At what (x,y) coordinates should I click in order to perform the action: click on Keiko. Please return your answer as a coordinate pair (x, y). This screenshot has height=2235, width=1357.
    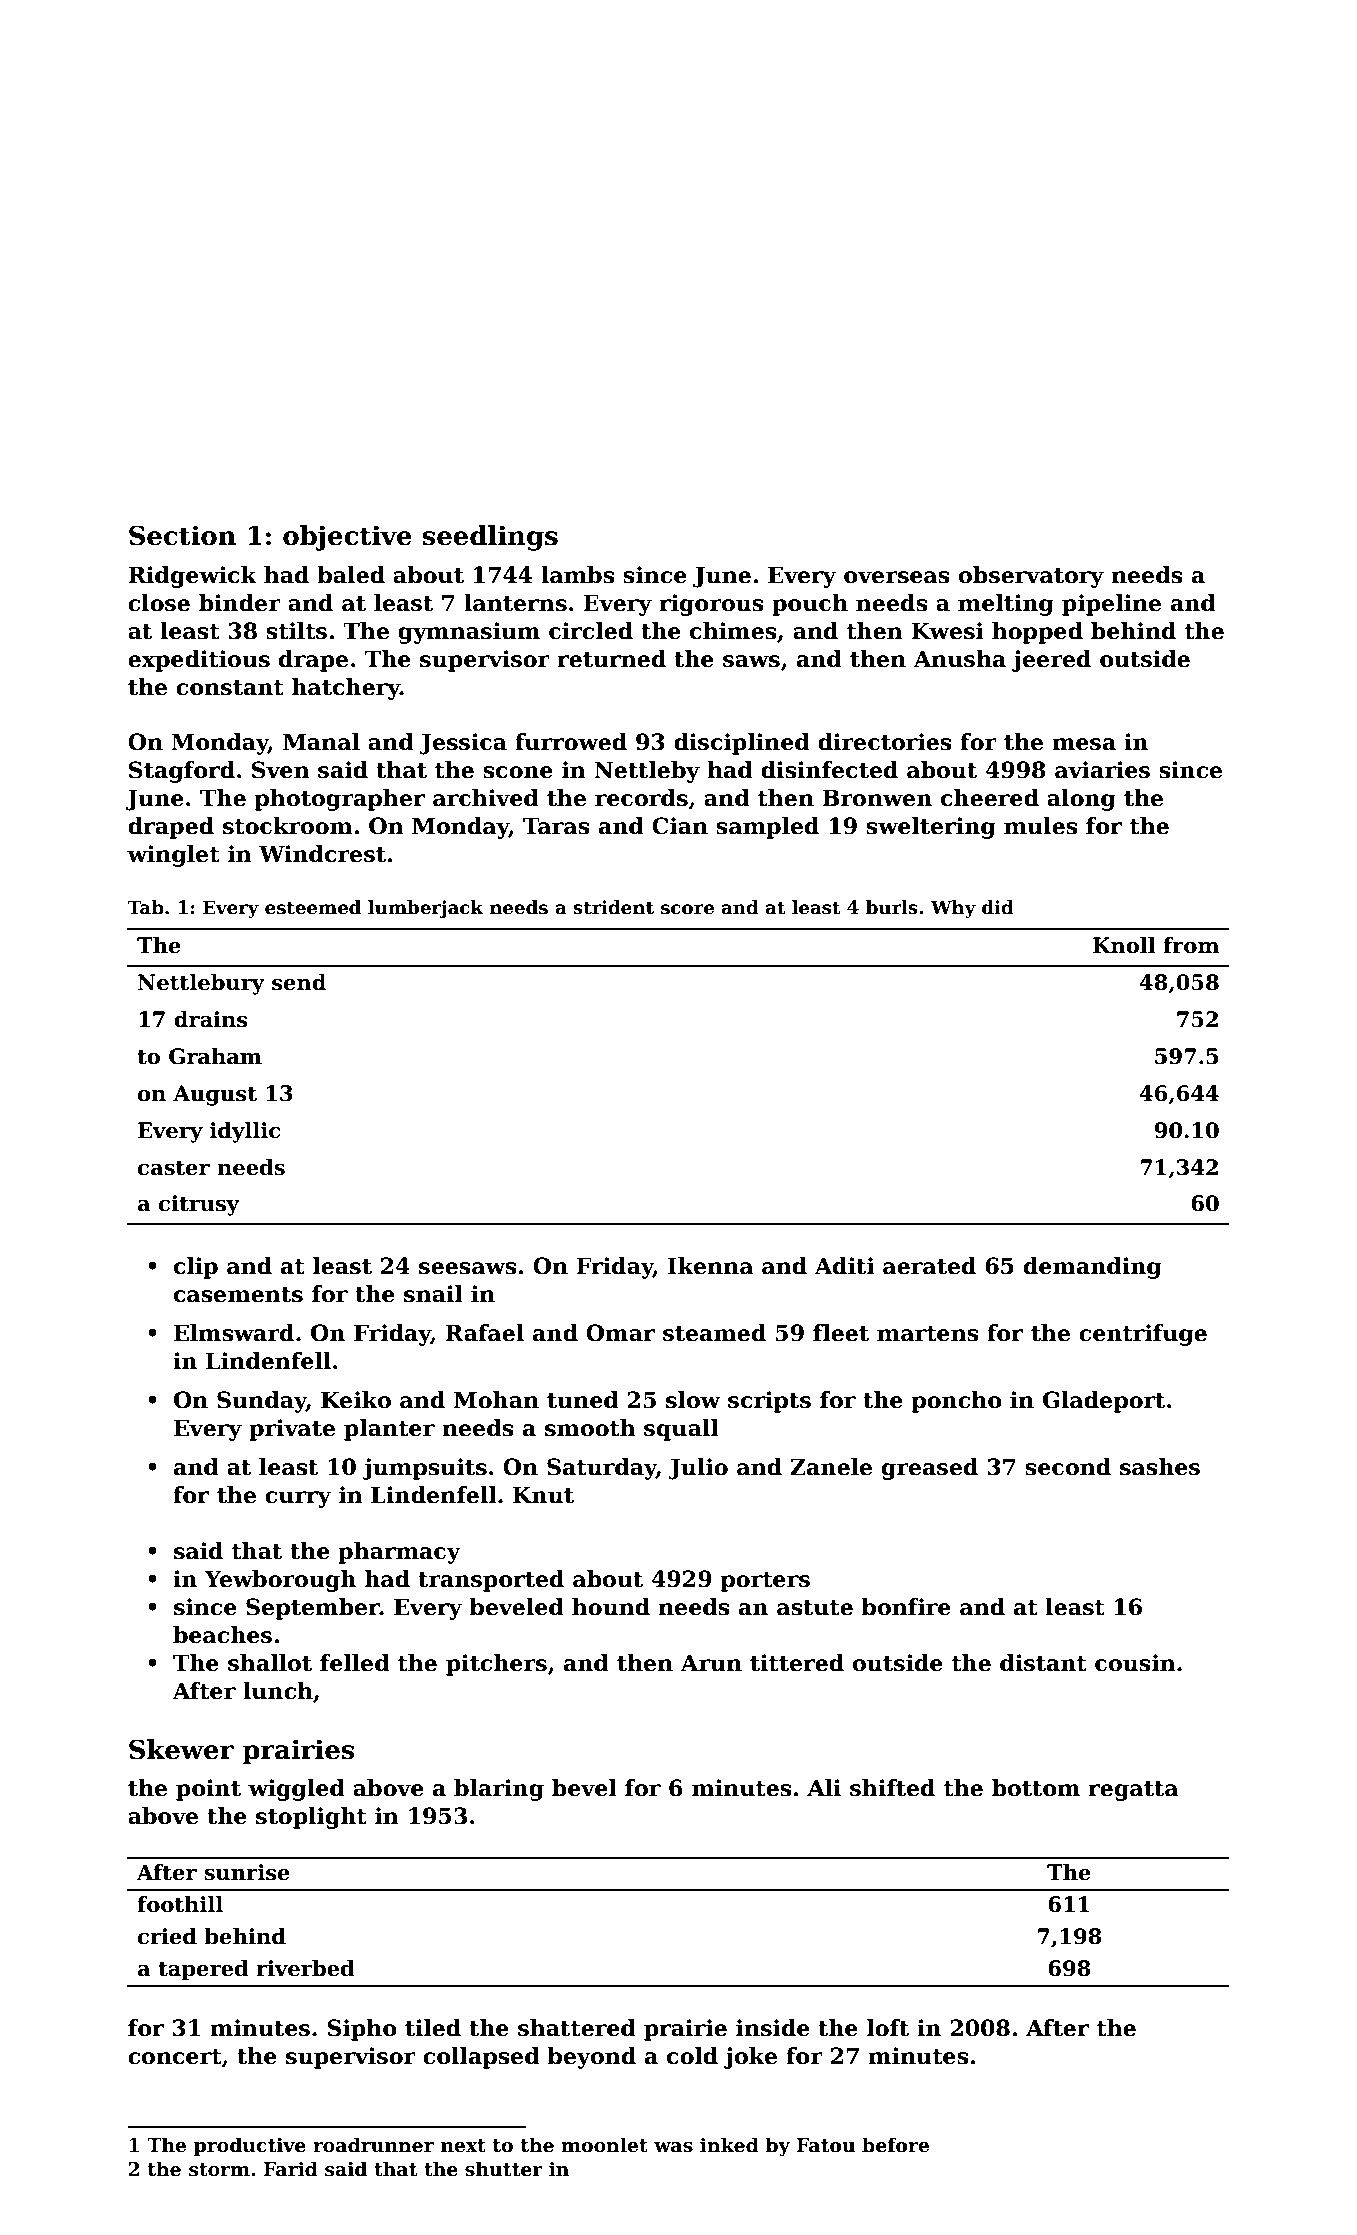
    Looking at the image, I should click on (356, 1400).
